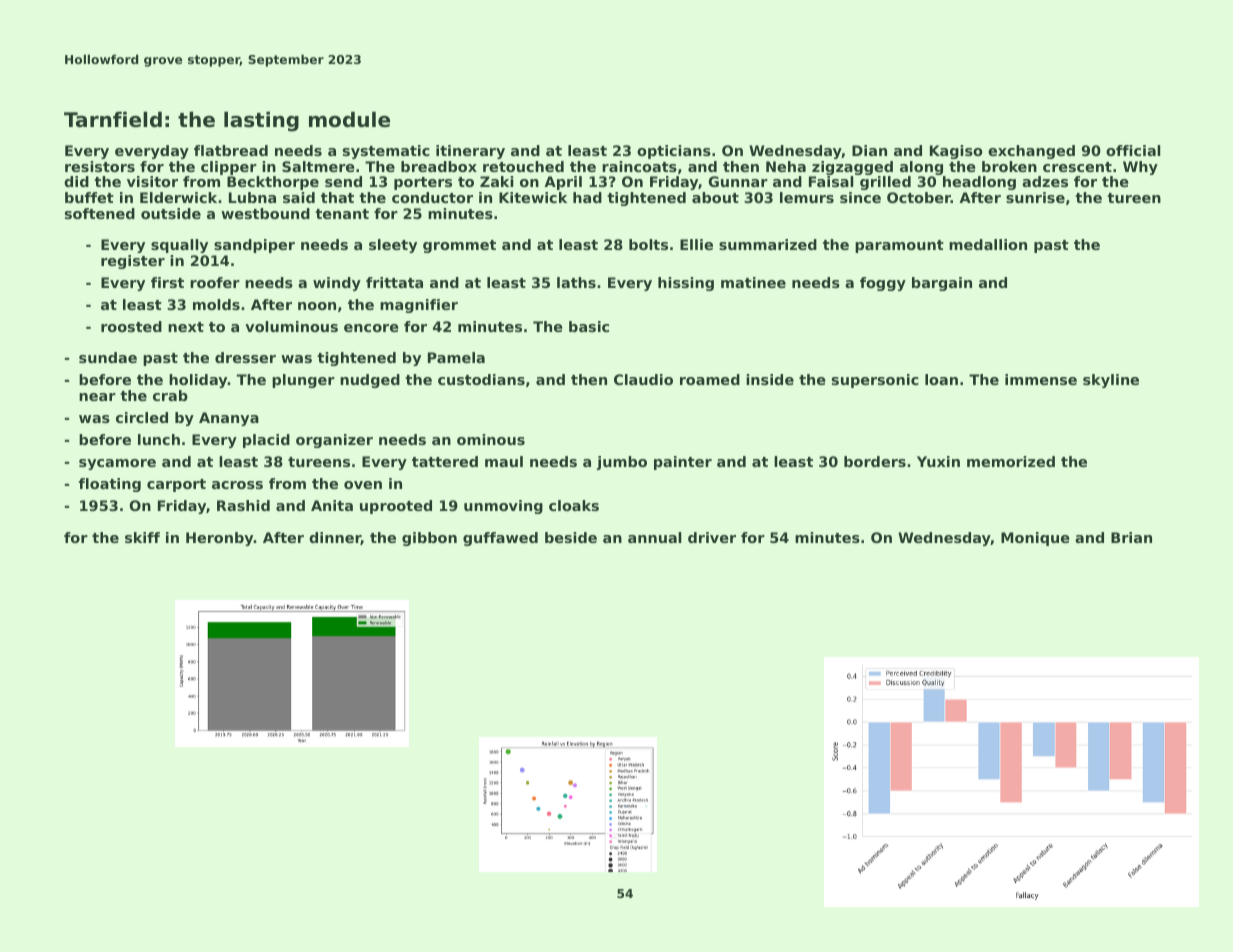 The image size is (1233, 952). I want to click on outside, so click(171, 213).
